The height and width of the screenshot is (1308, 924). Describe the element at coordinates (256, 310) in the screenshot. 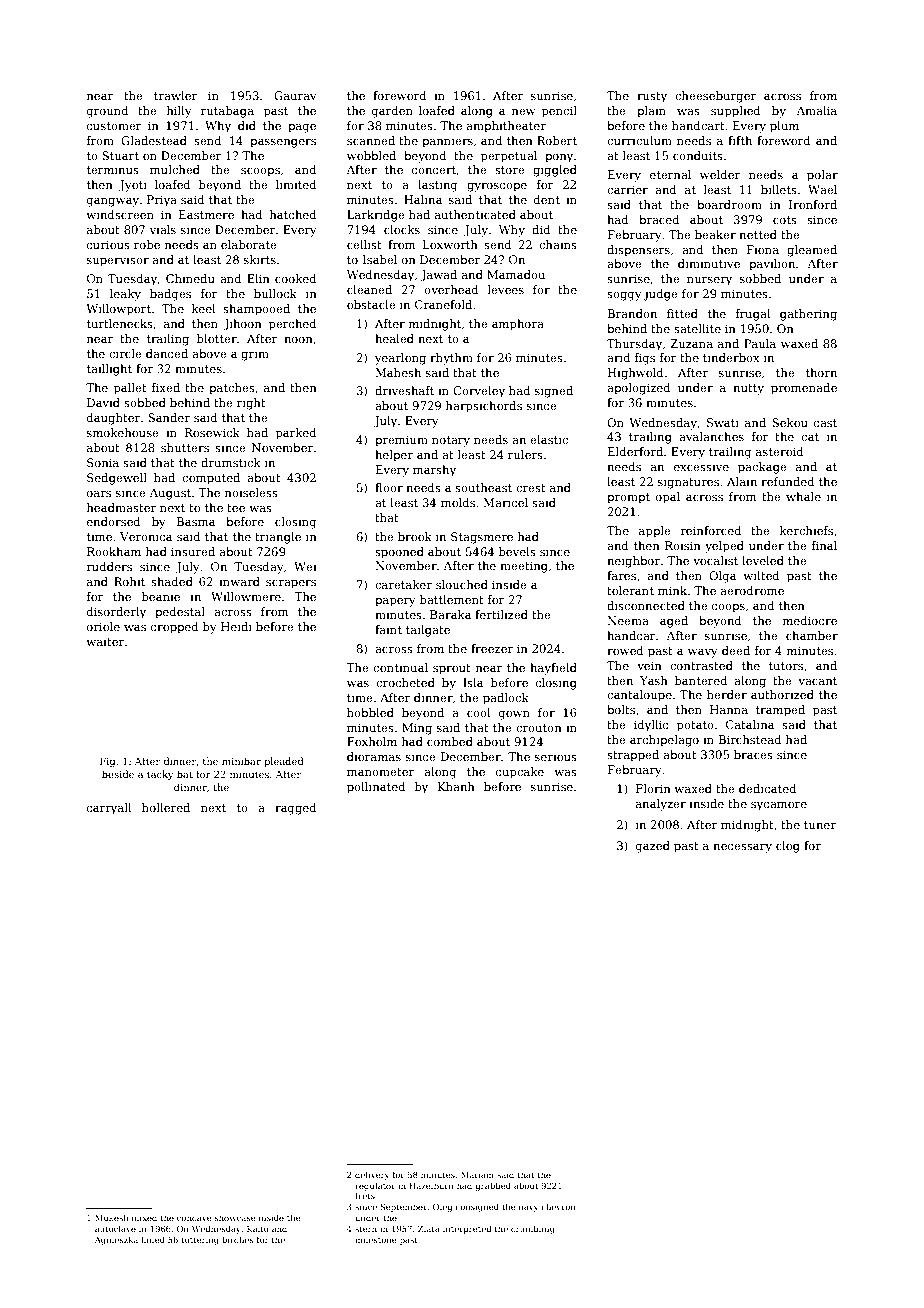

I see `shampooed` at that location.
